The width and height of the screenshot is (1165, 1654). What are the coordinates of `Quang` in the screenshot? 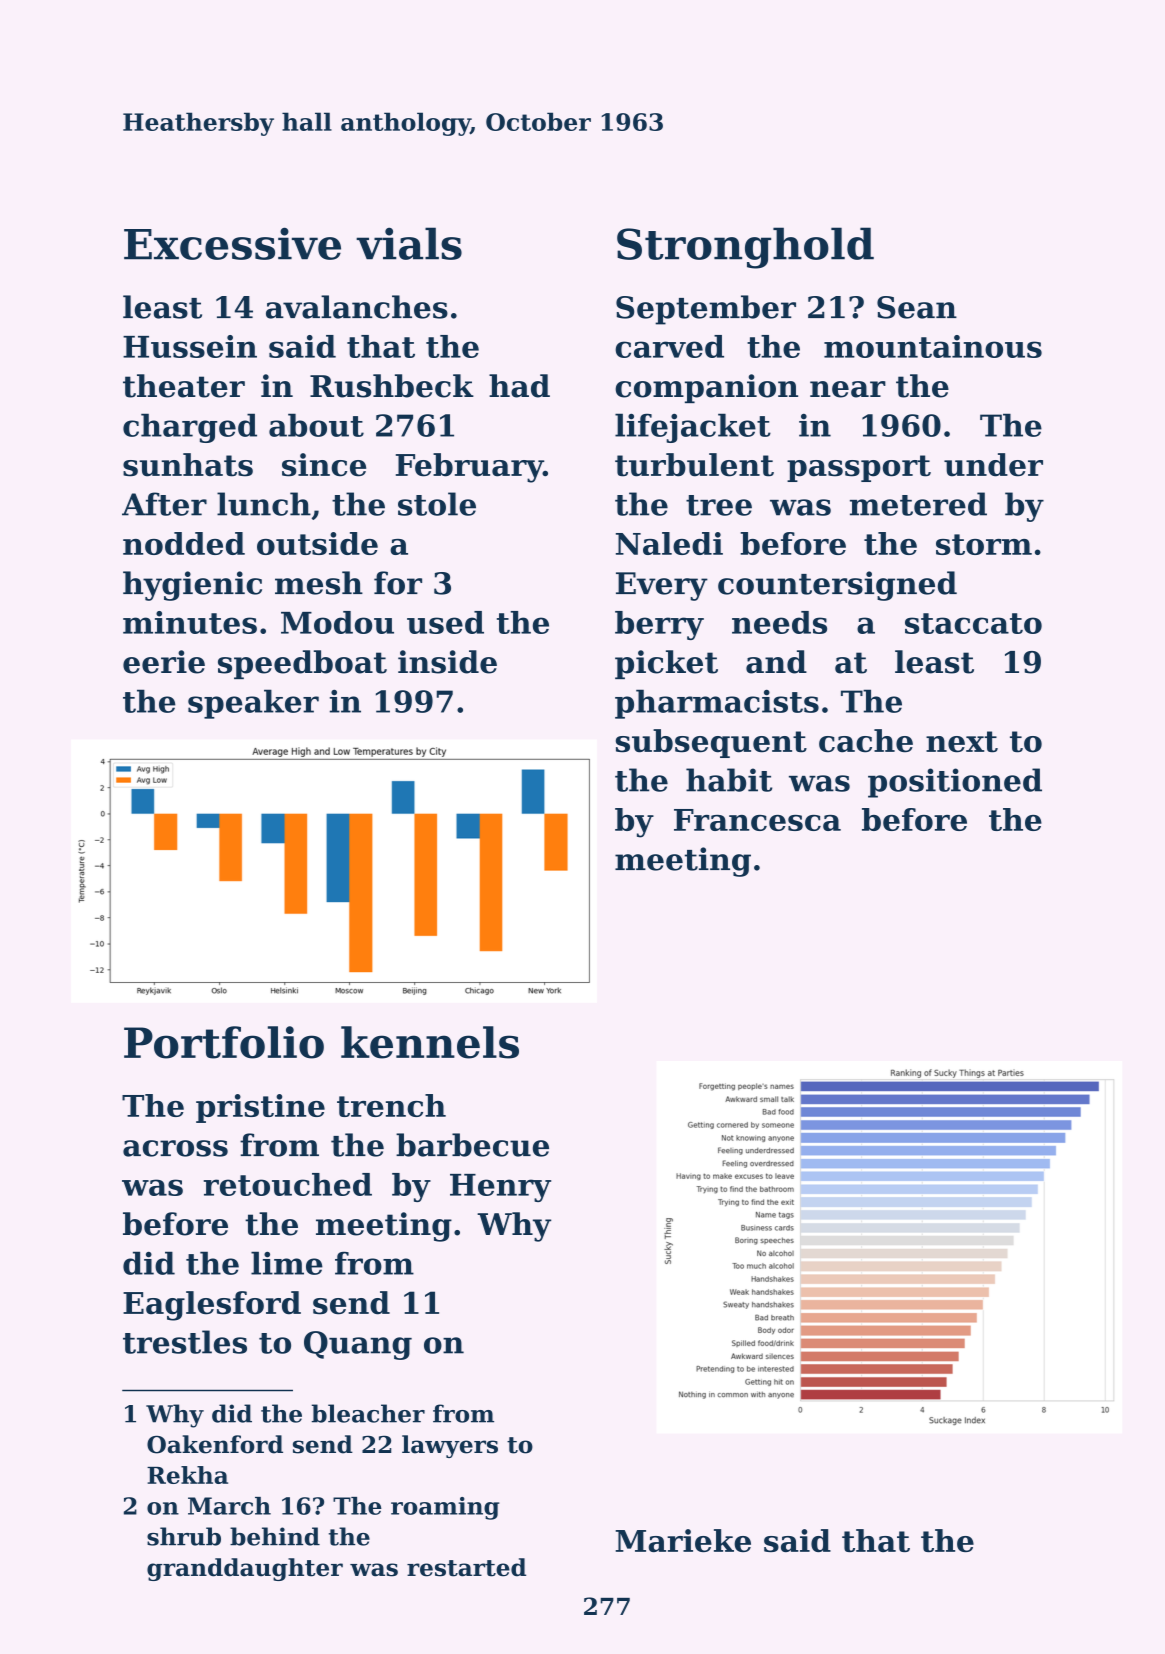 It's located at (358, 1345).
